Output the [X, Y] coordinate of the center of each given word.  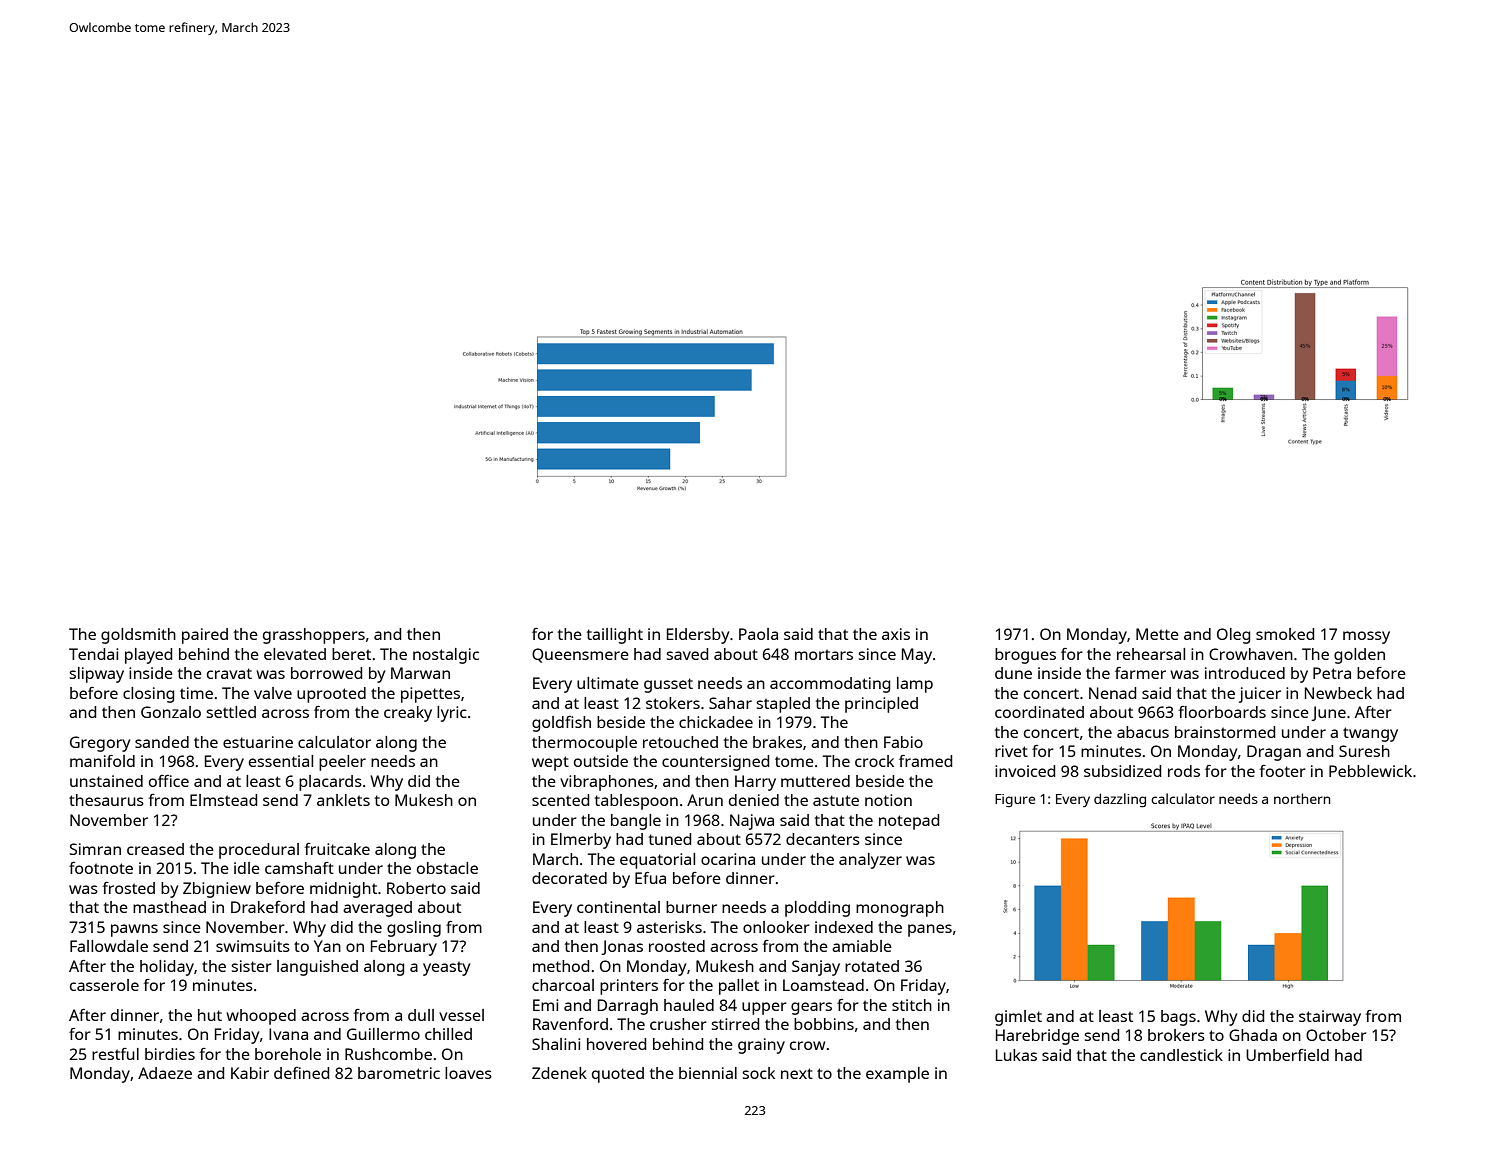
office [169, 781]
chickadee [716, 722]
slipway [96, 675]
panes [930, 930]
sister [251, 966]
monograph [900, 909]
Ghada [1253, 1035]
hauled [689, 1005]
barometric [399, 1073]
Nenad [1112, 693]
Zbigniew [217, 890]
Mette [1157, 634]
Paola [758, 634]
